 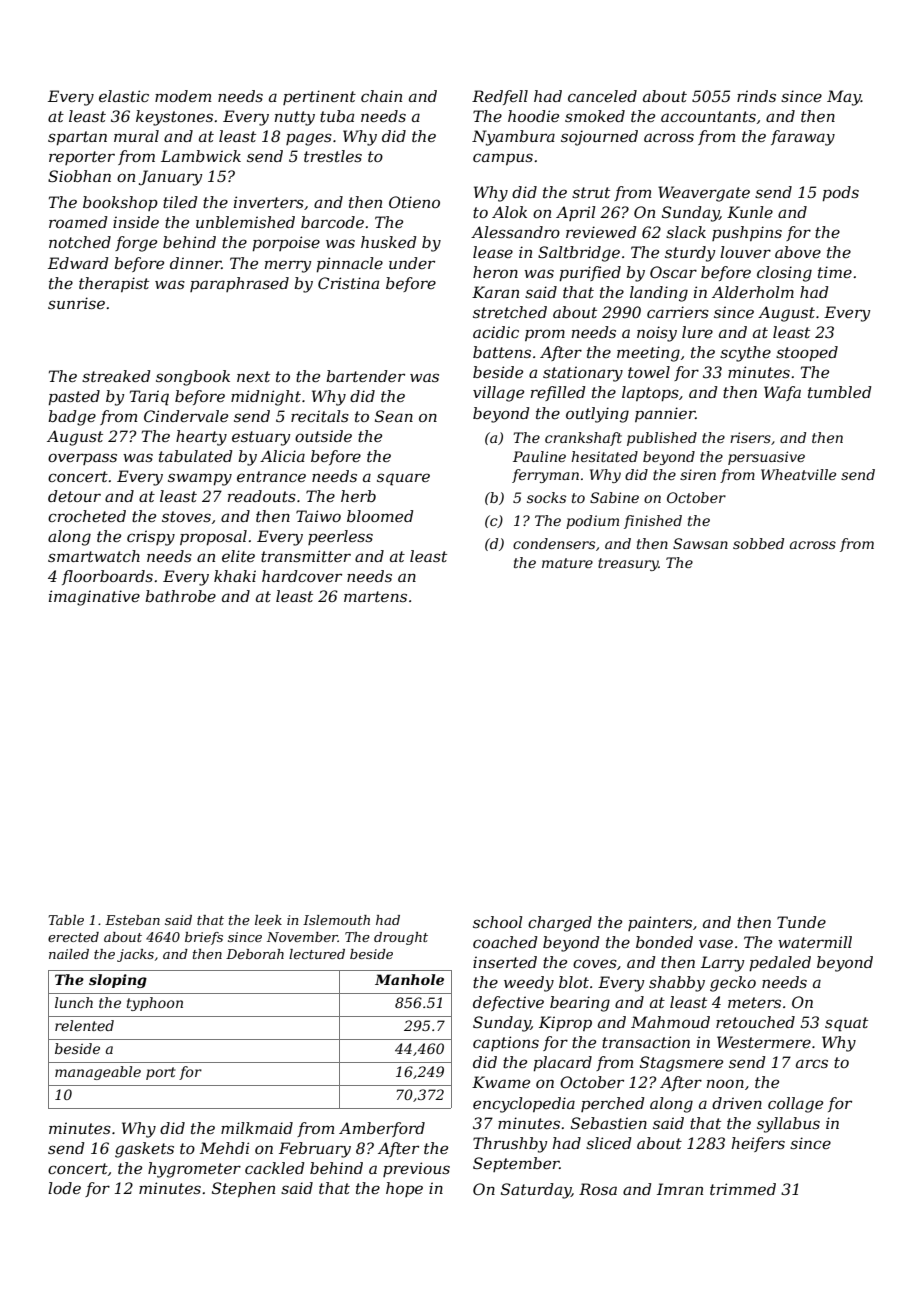 I want to click on modem, so click(x=183, y=96).
